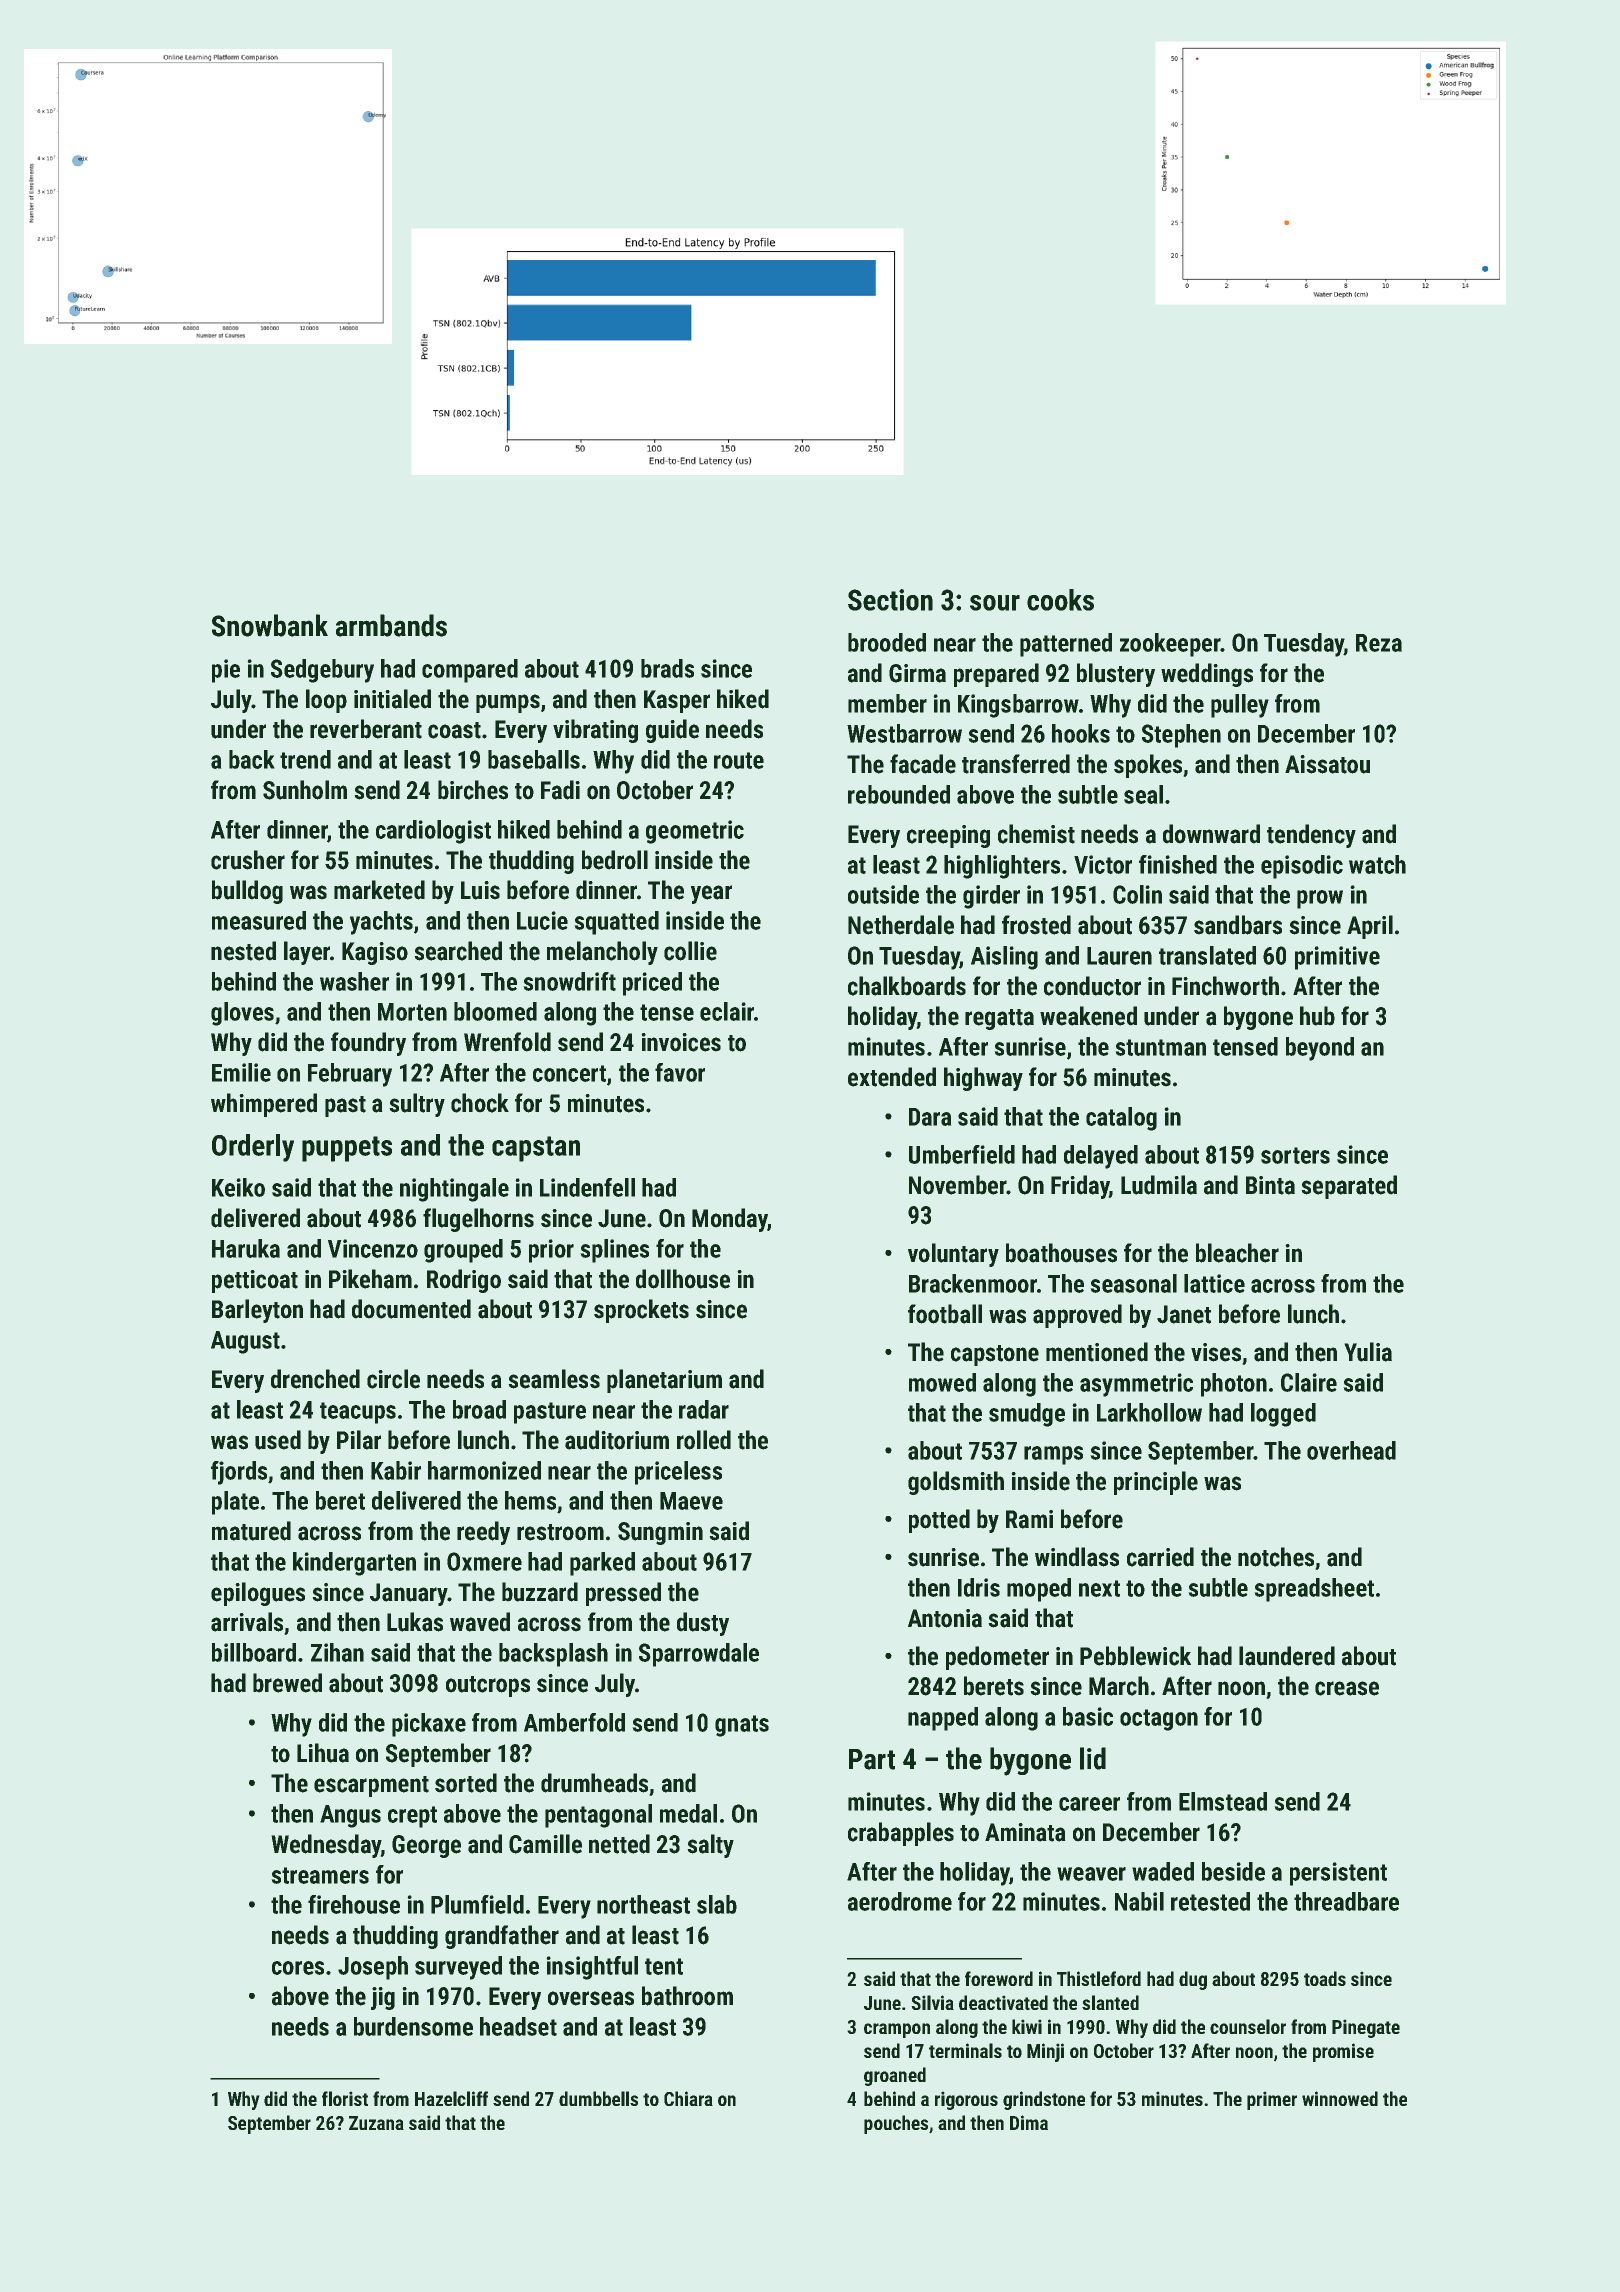 The image size is (1620, 2292). What do you see at coordinates (892, 1077) in the screenshot?
I see `extended` at bounding box center [892, 1077].
